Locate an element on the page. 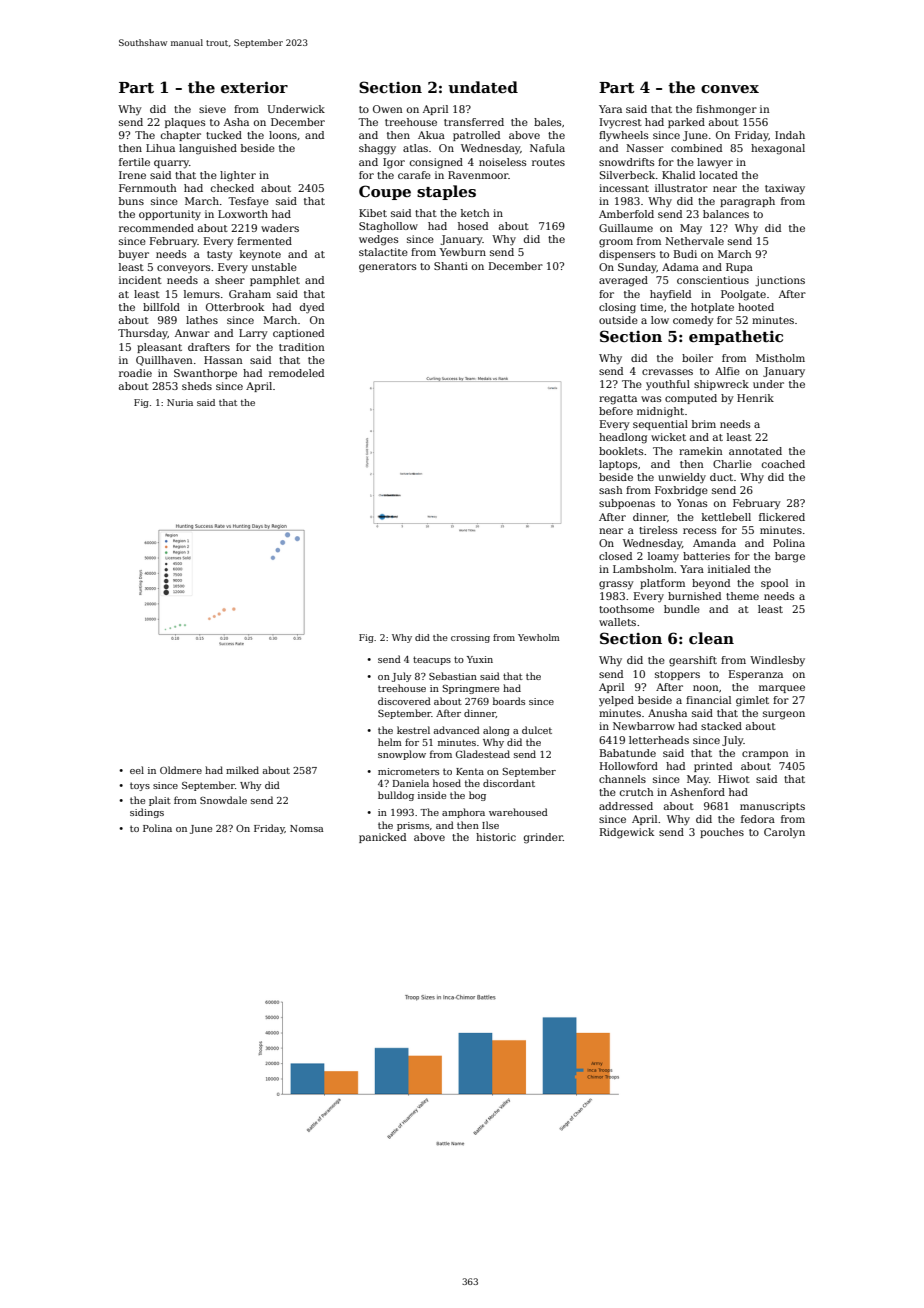  Nomsa is located at coordinates (307, 828).
